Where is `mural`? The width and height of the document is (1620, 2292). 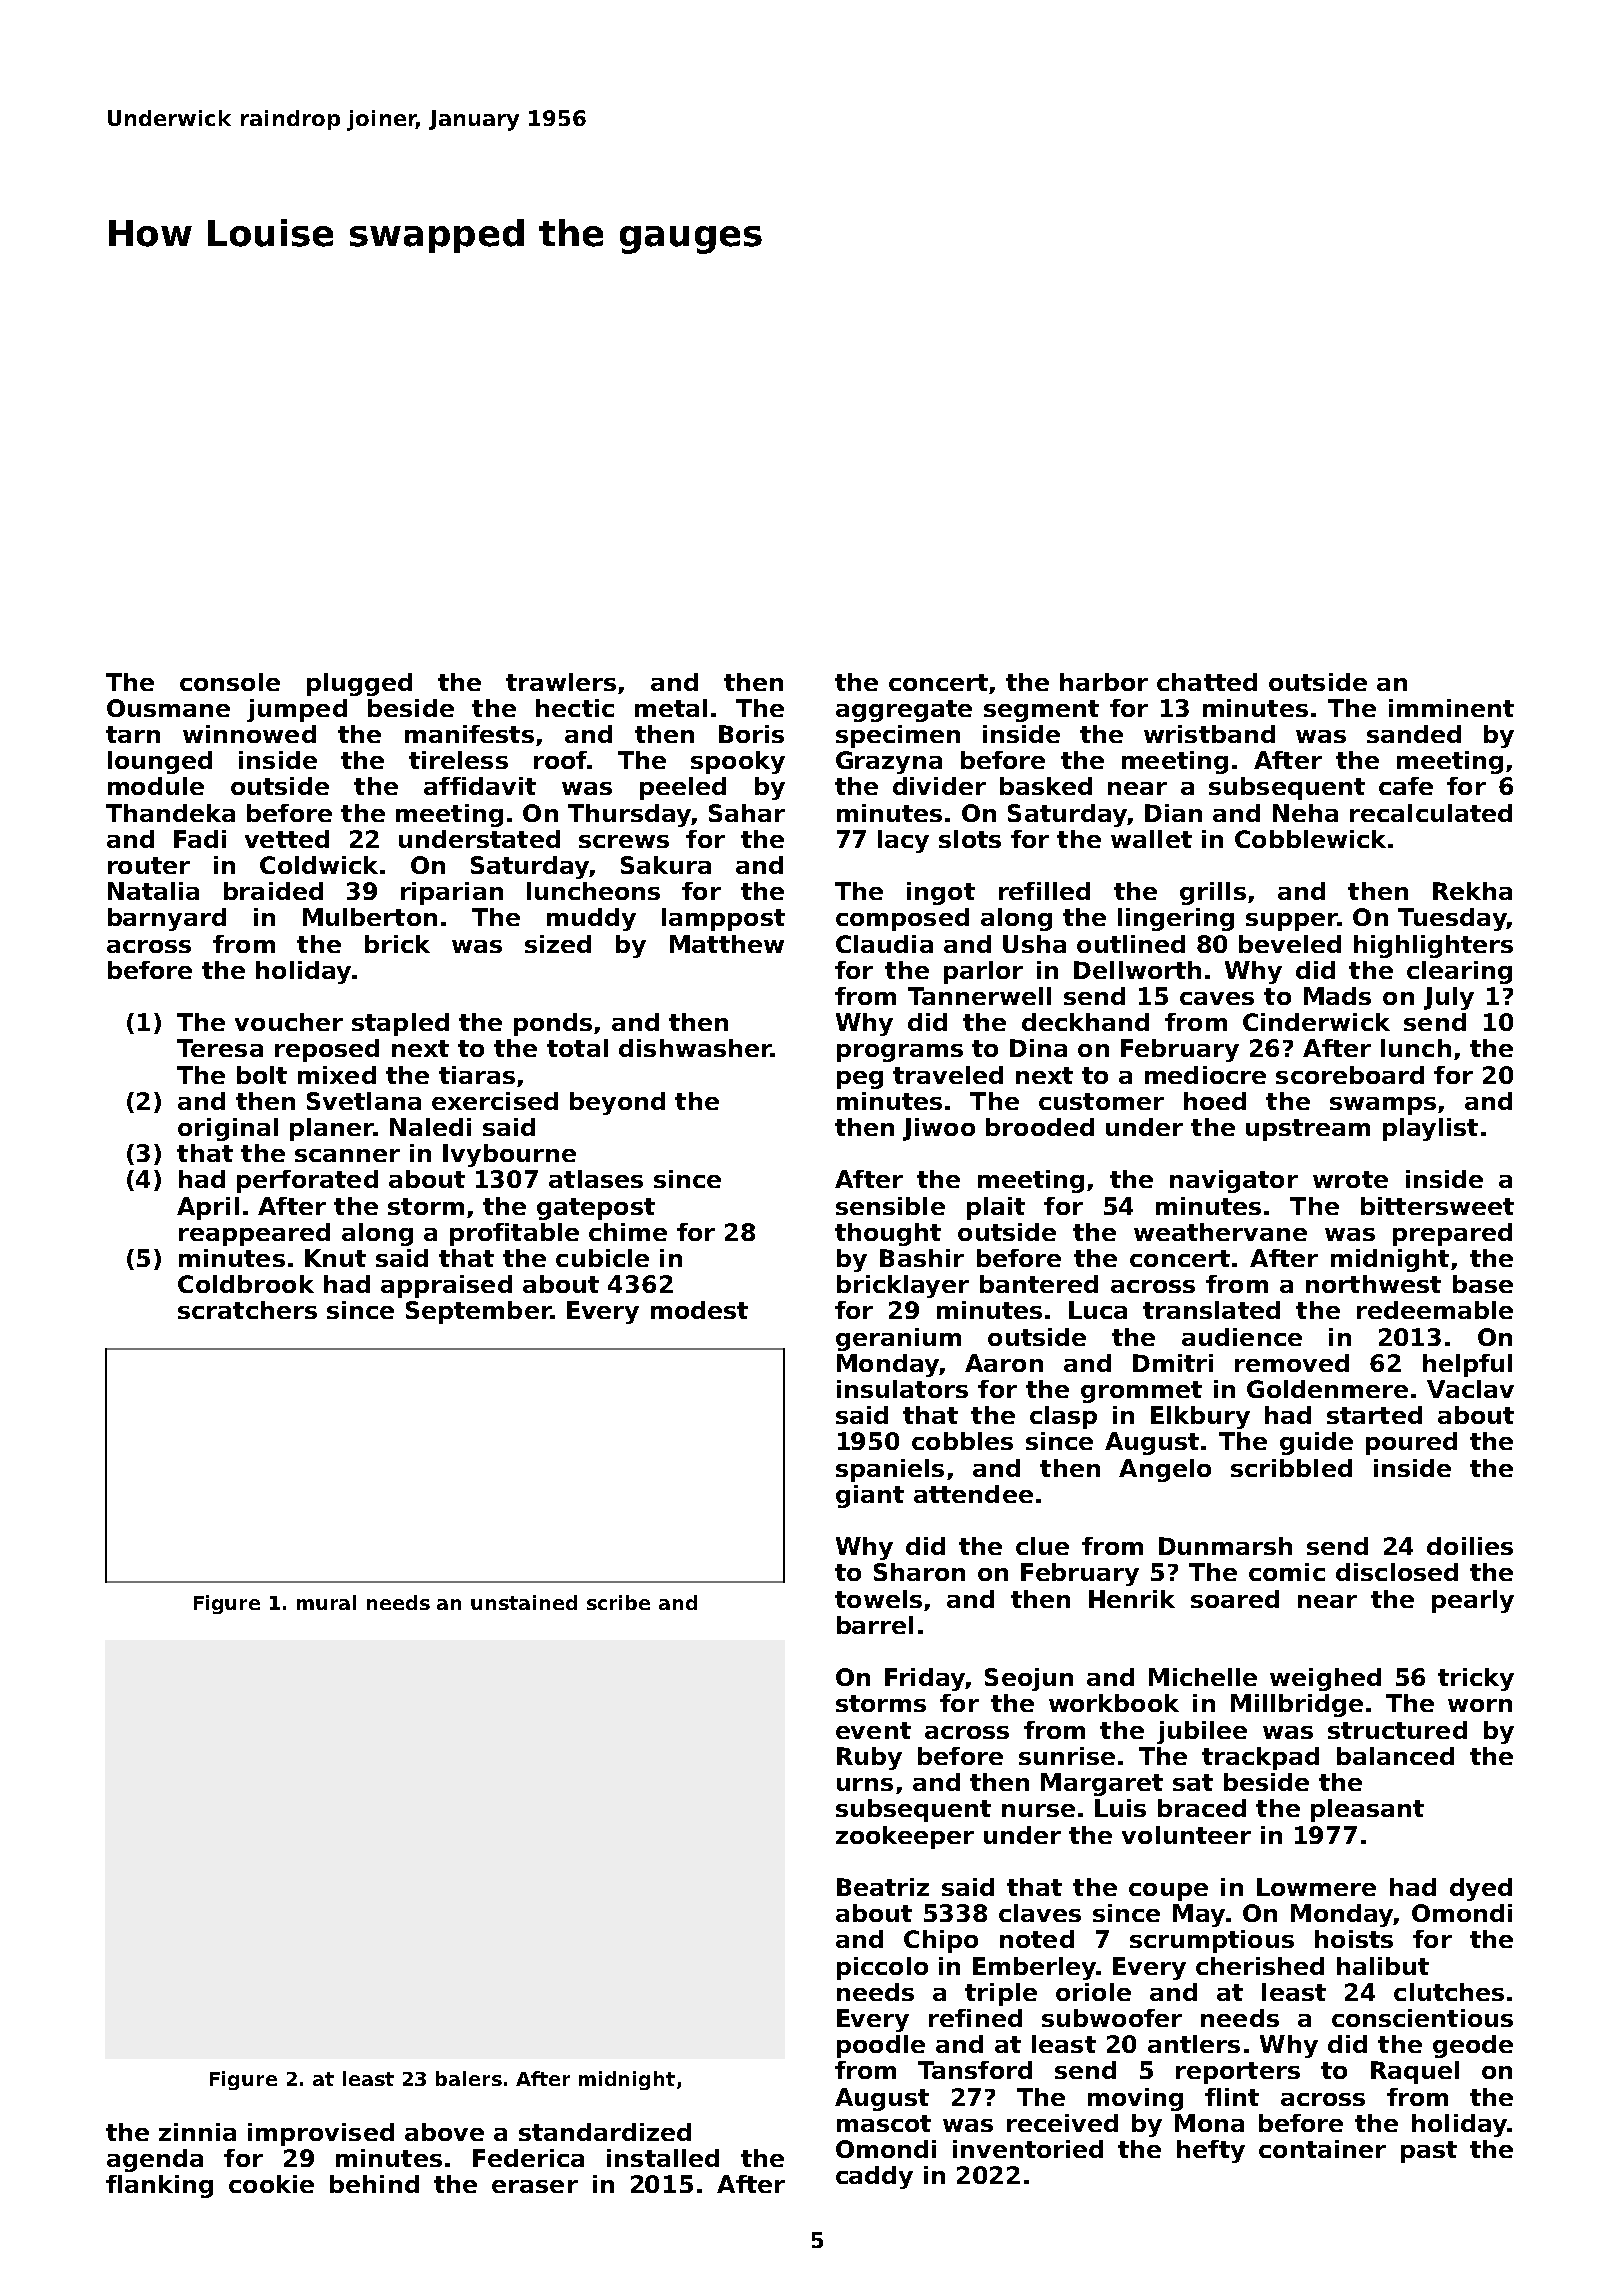 mural is located at coordinates (326, 1602).
